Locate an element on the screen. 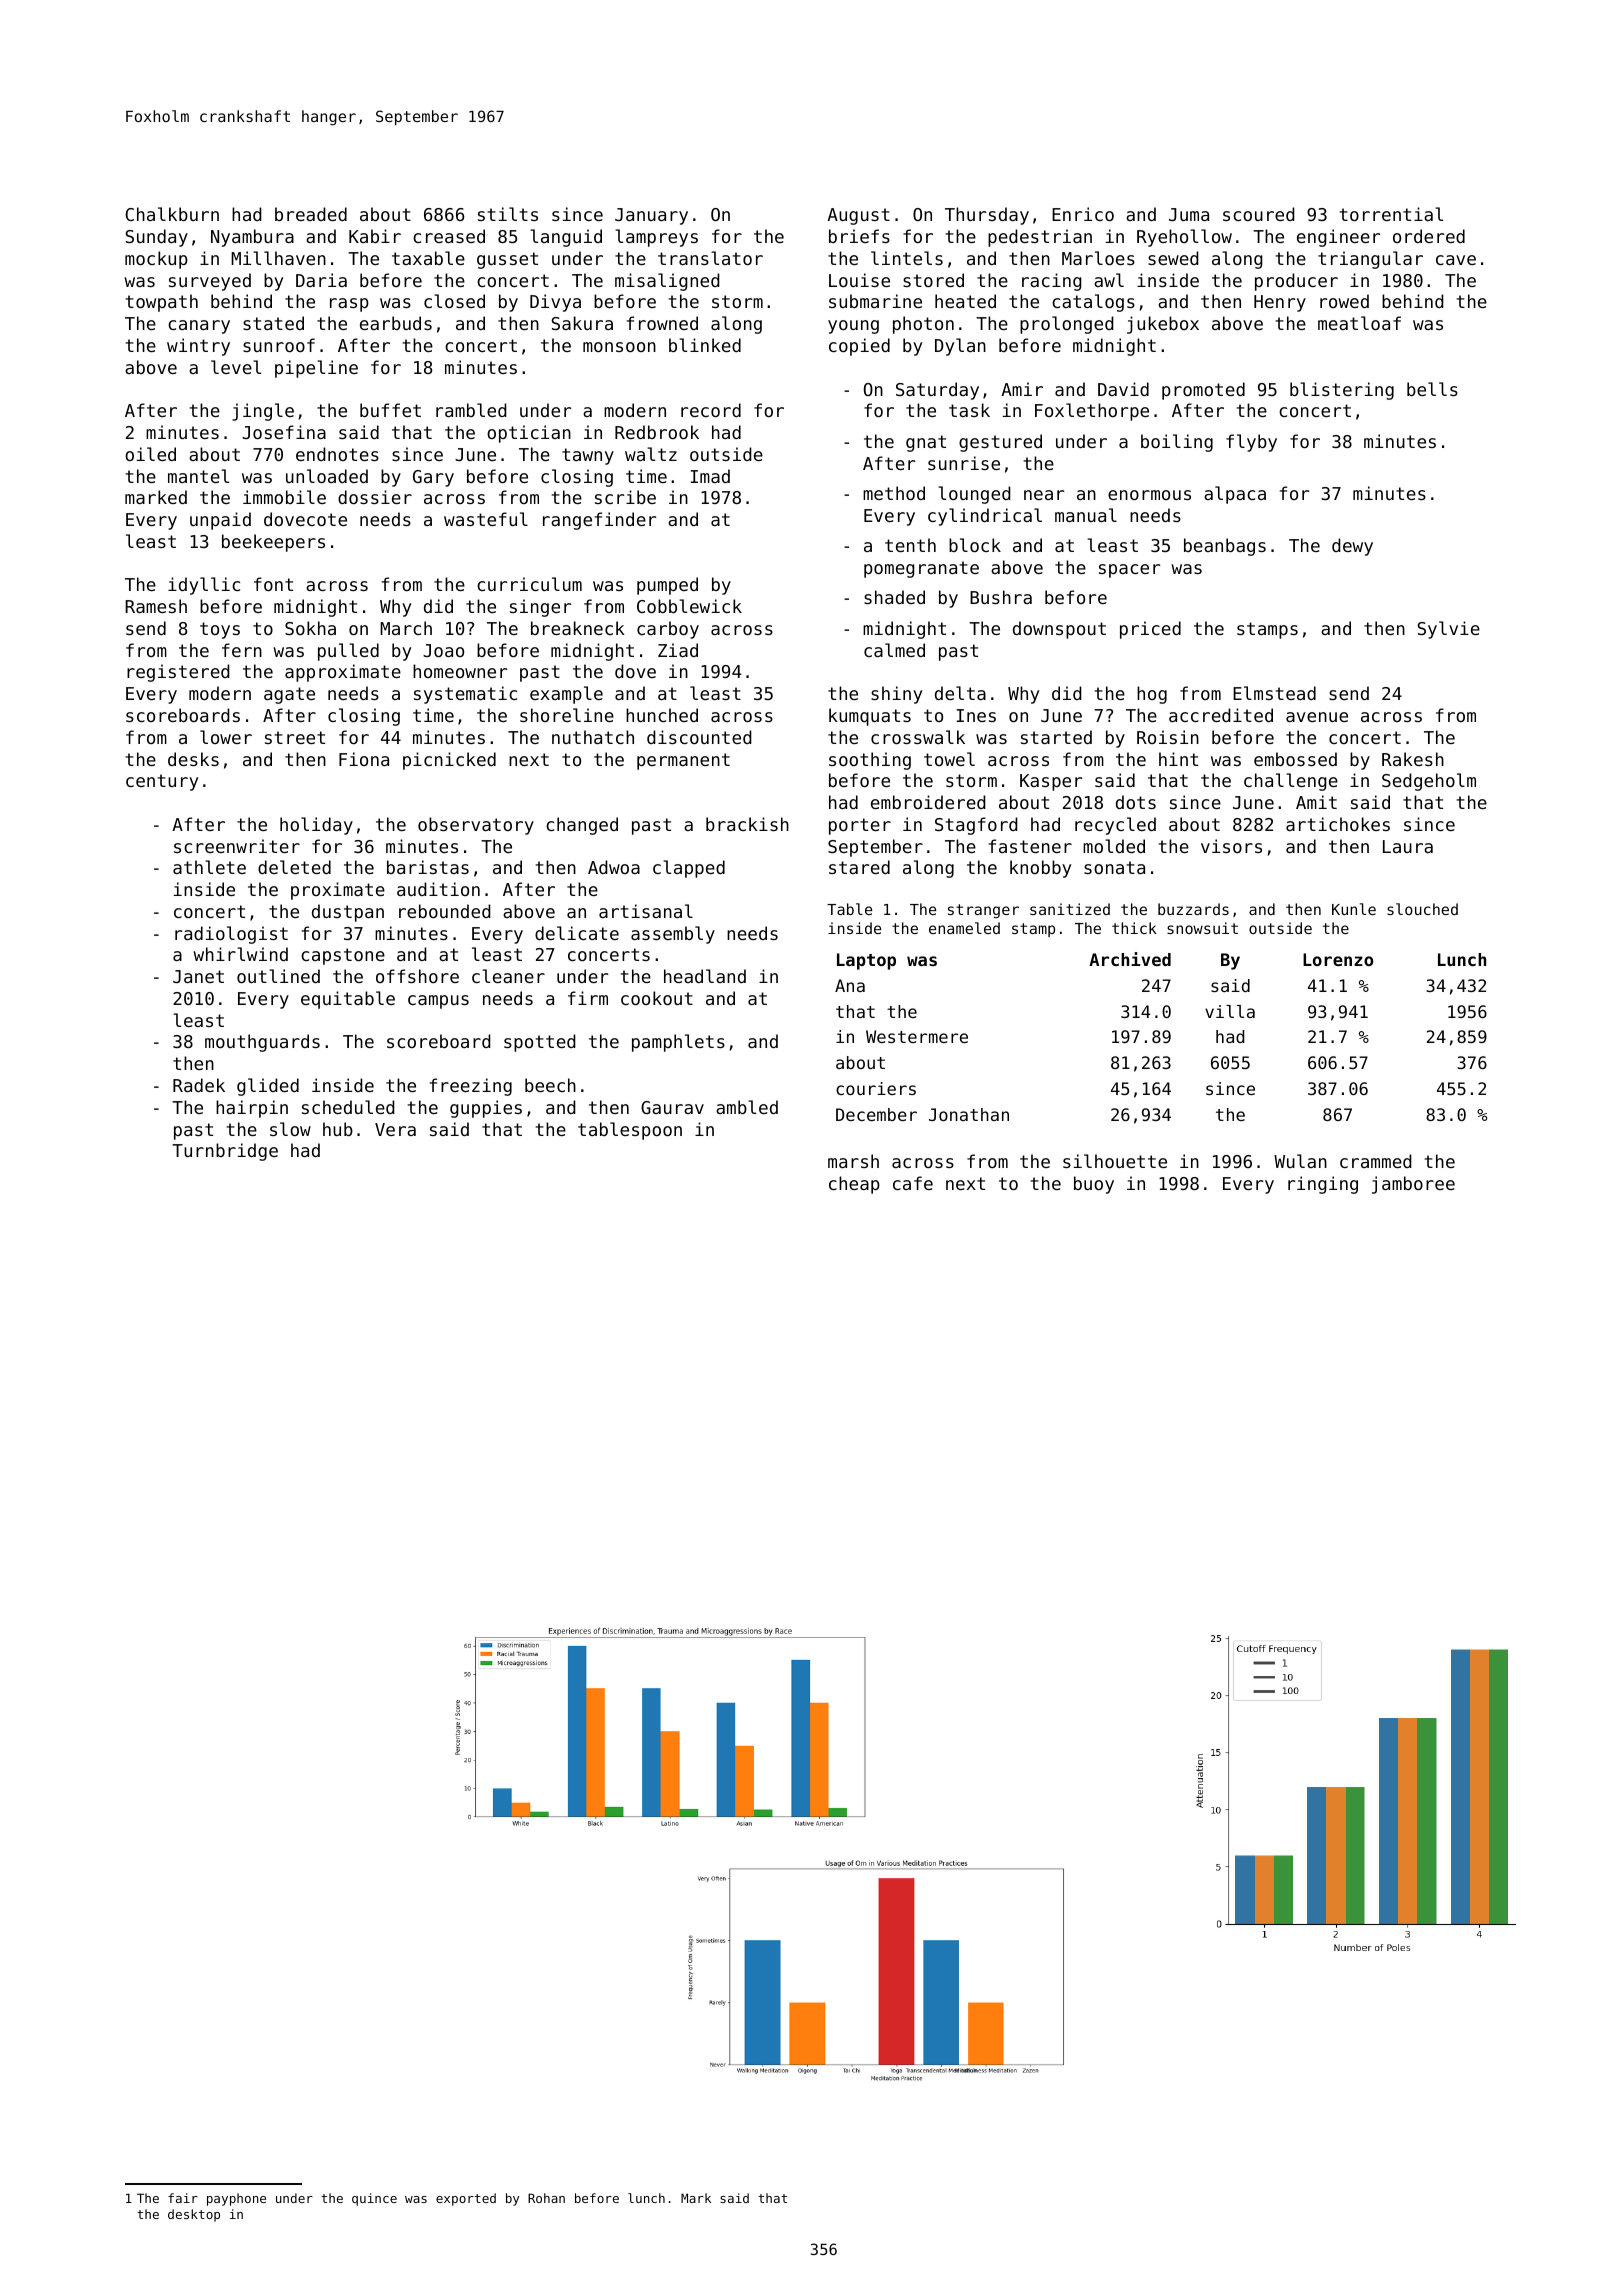 This screenshot has height=2292, width=1620. promoted is located at coordinates (1203, 391).
